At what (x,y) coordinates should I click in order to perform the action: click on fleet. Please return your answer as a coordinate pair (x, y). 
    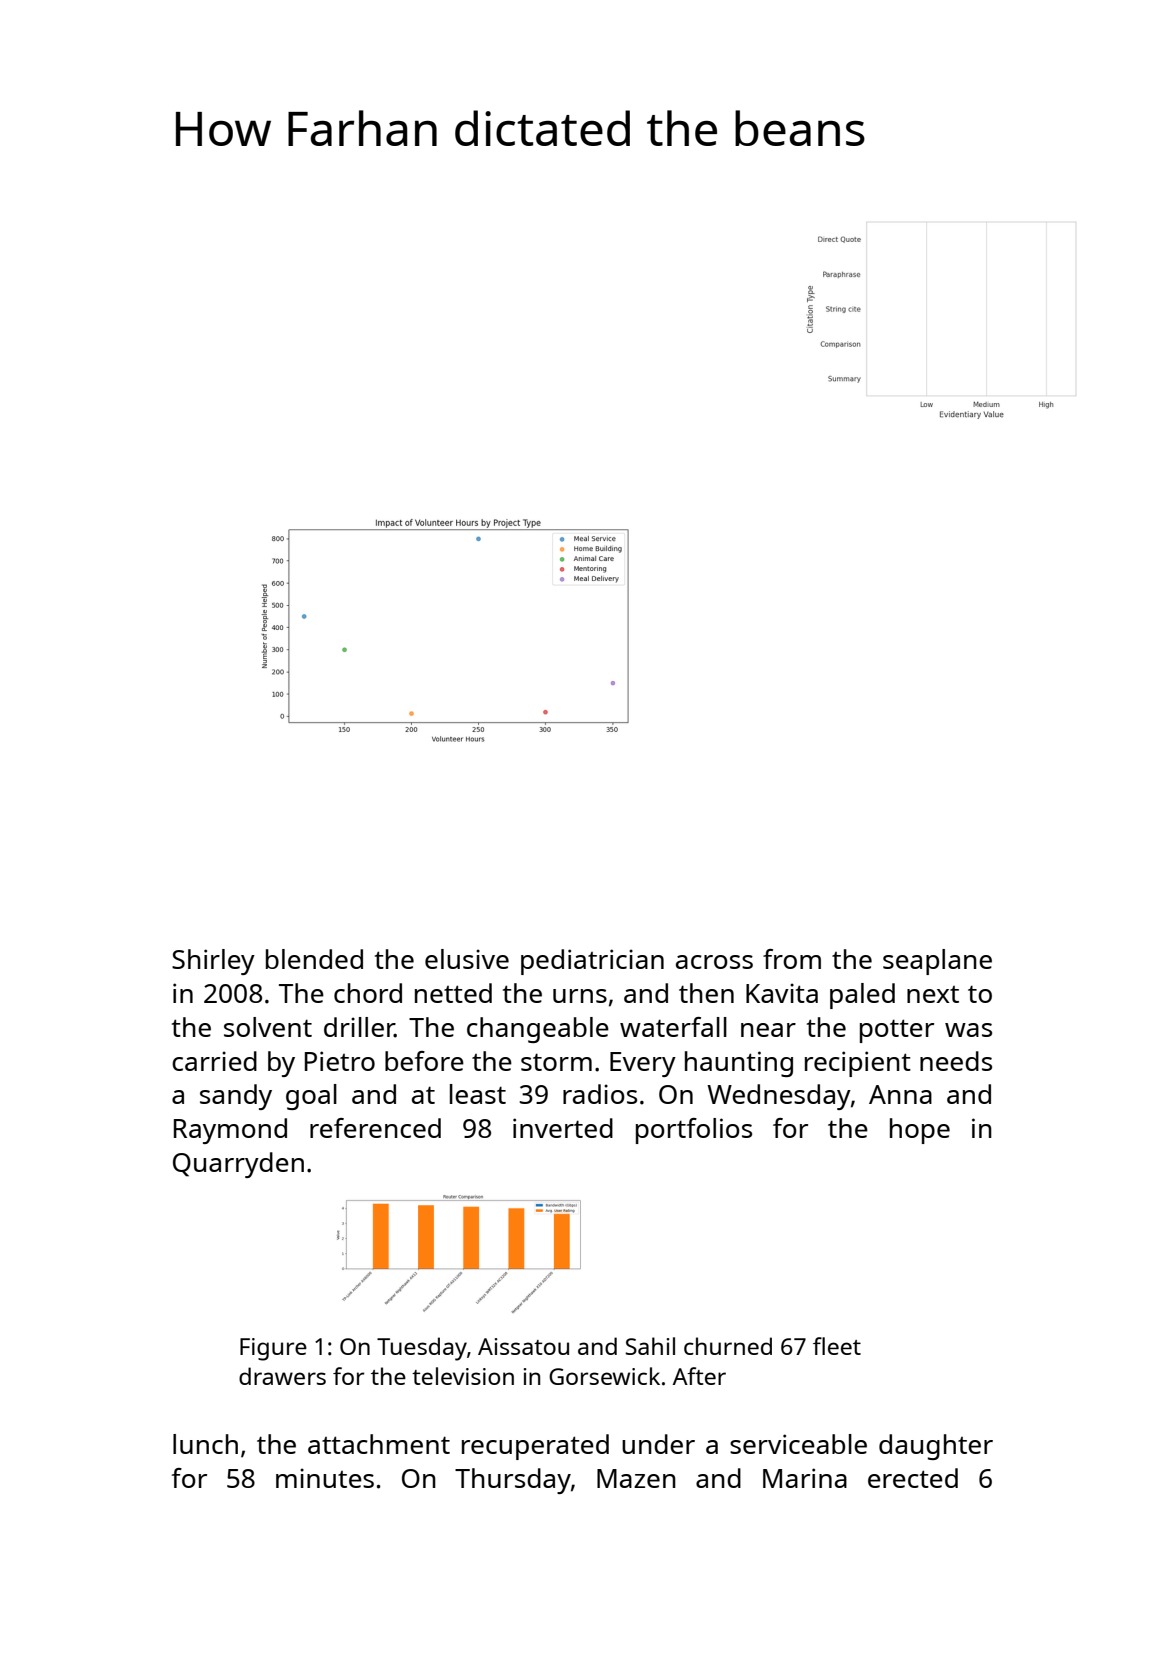
    Looking at the image, I should click on (837, 1346).
